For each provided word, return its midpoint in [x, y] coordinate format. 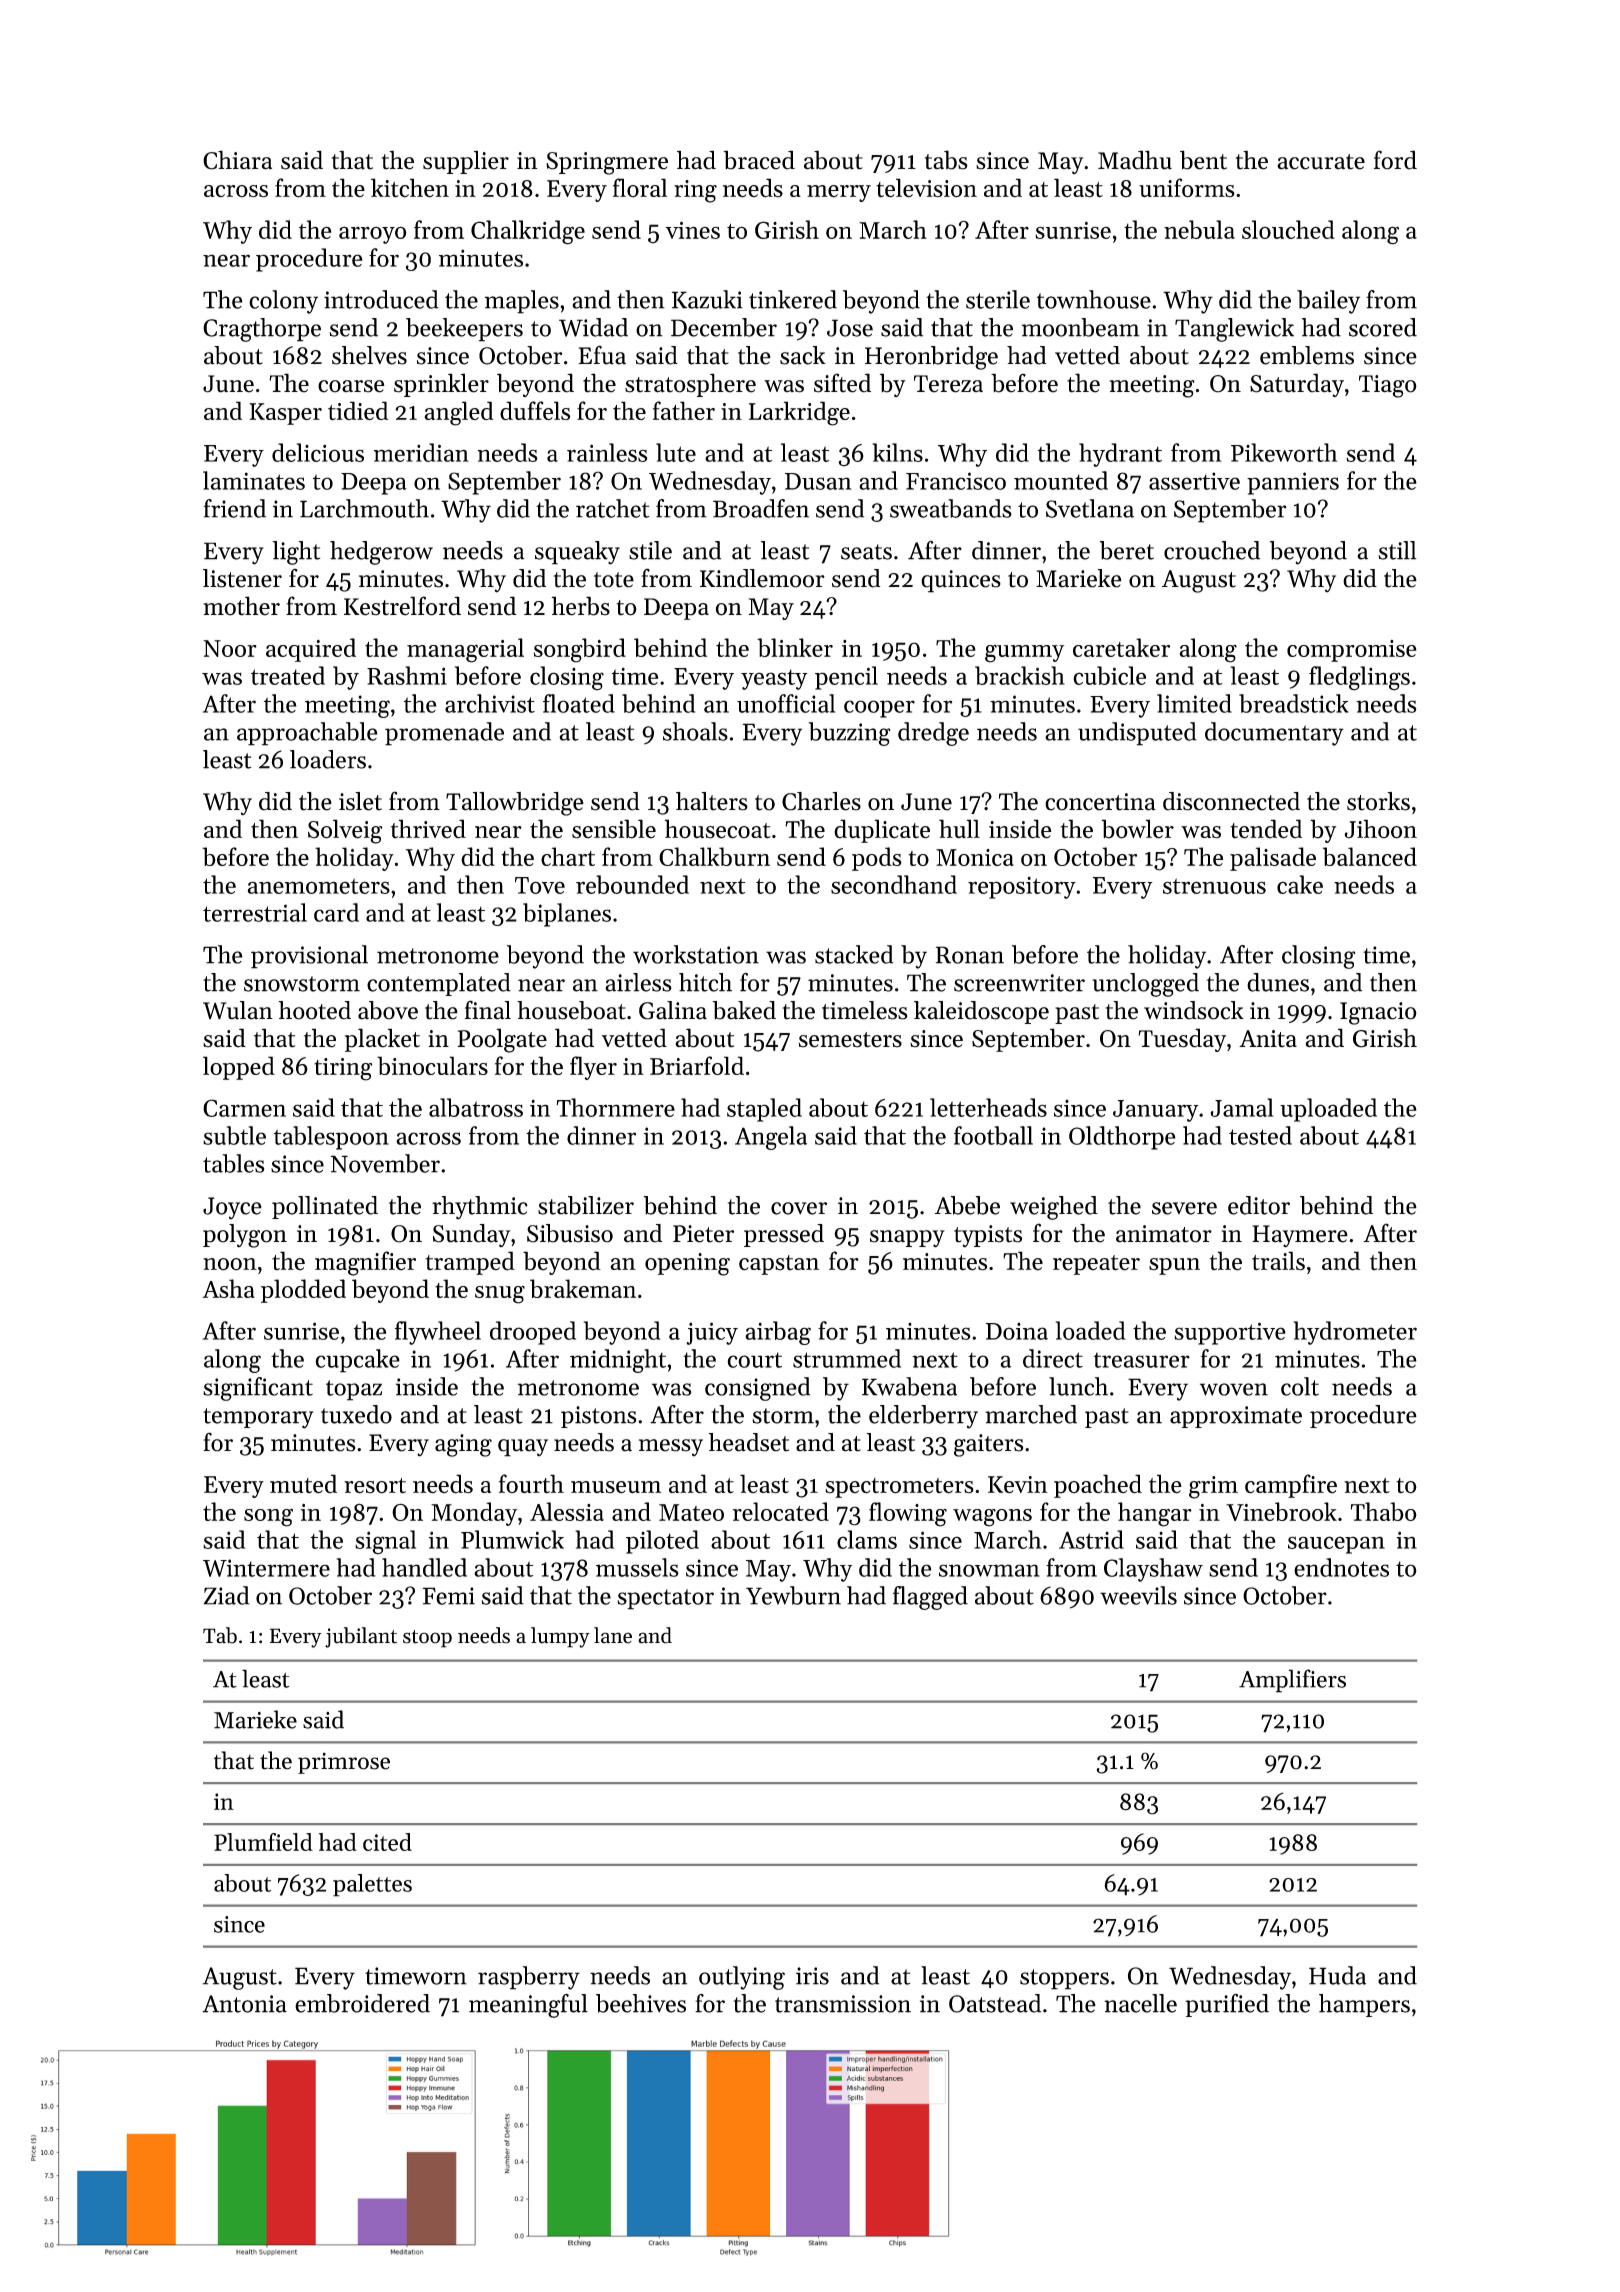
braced [759, 160]
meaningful [528, 2005]
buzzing [850, 734]
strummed [847, 1358]
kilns [897, 452]
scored [1383, 327]
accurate [1321, 162]
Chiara [237, 160]
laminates [254, 480]
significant [258, 1389]
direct [1053, 1358]
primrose [344, 1763]
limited [1194, 703]
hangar [1155, 1514]
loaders [328, 759]
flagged [930, 1598]
